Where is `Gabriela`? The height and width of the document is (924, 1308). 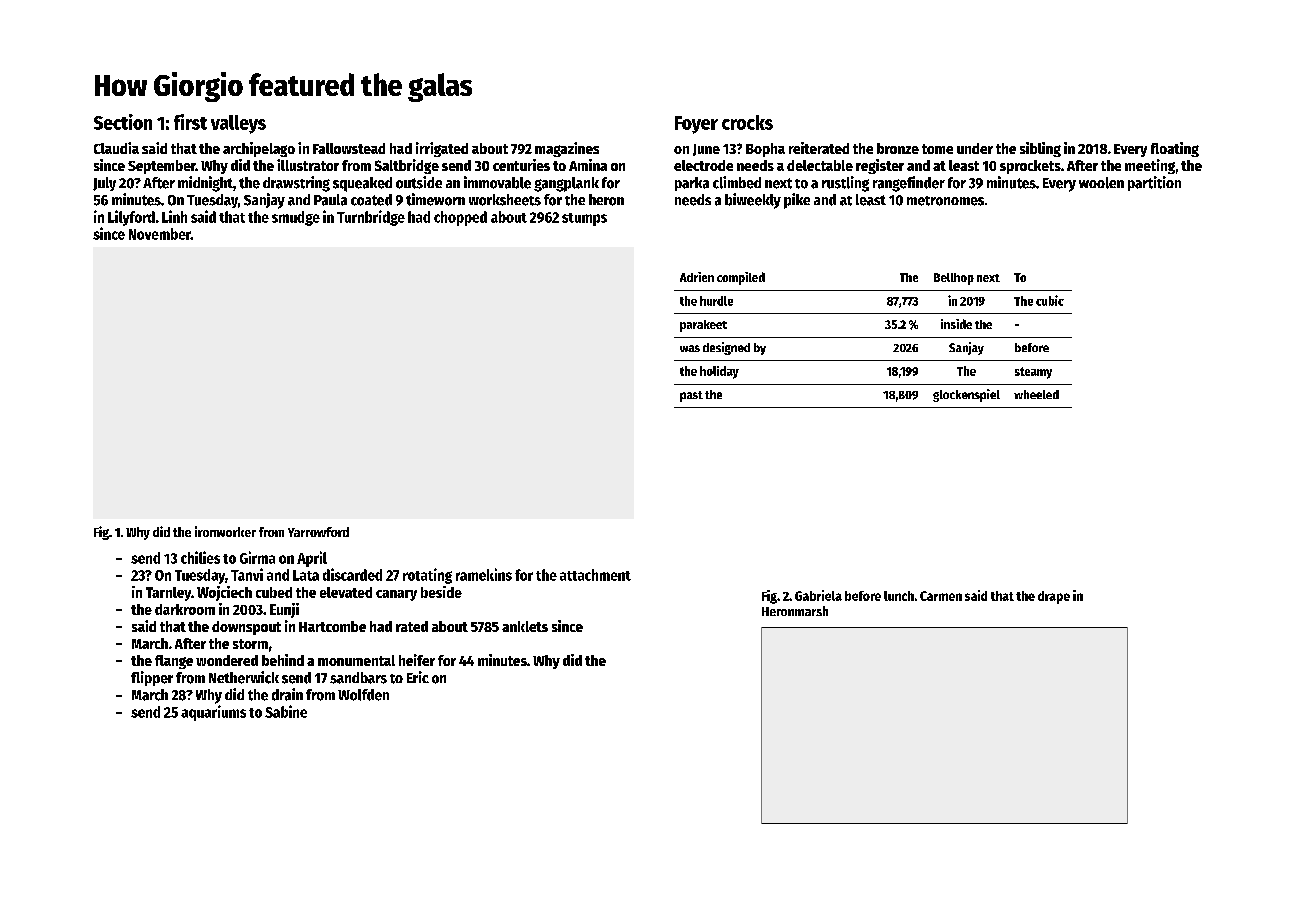
Gabriela is located at coordinates (818, 595).
